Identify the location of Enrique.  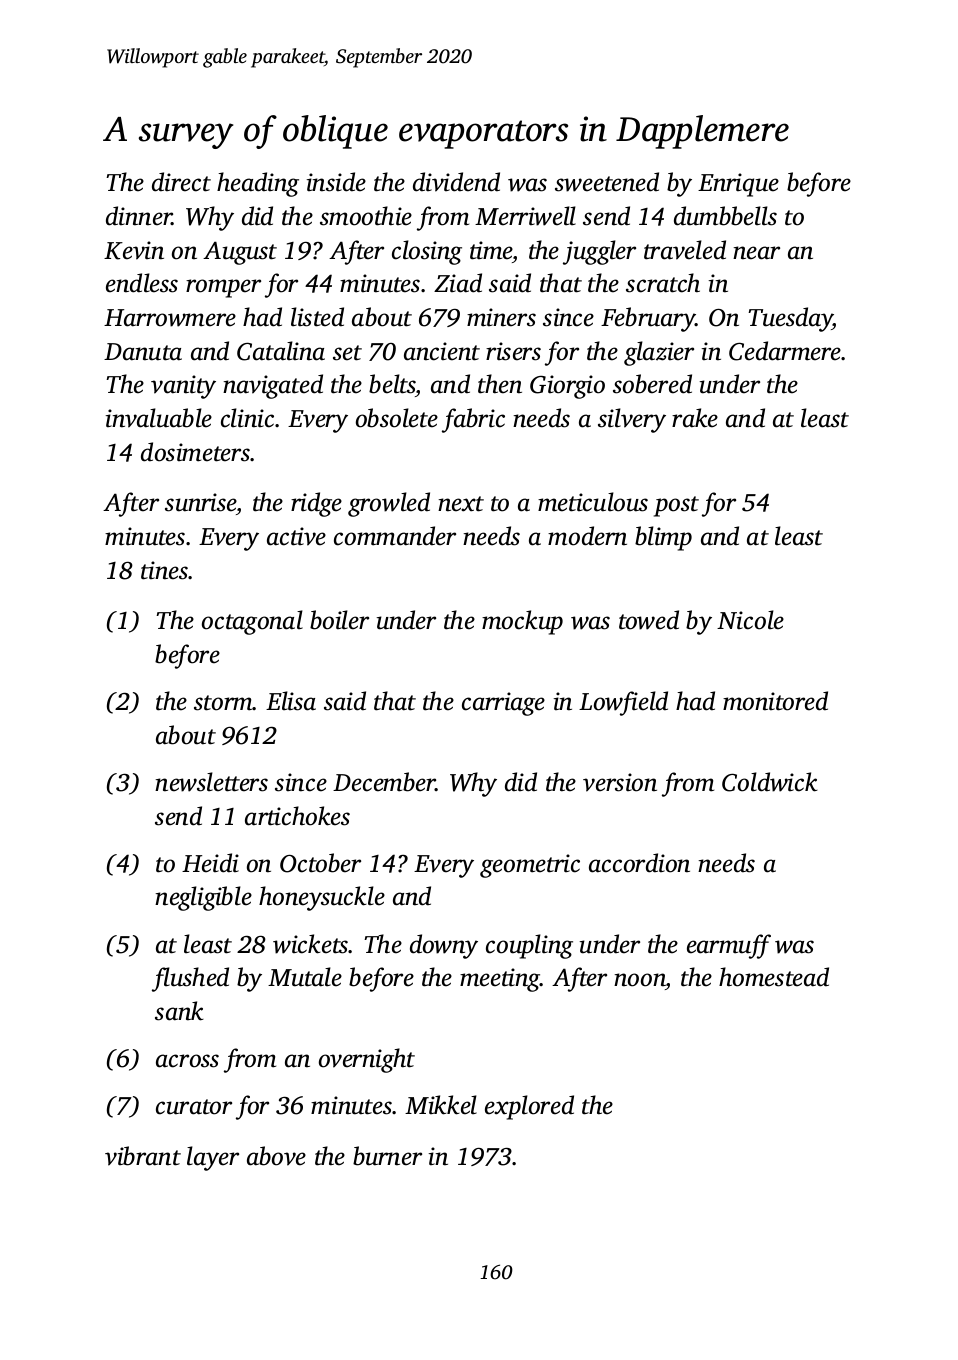
(738, 185).
